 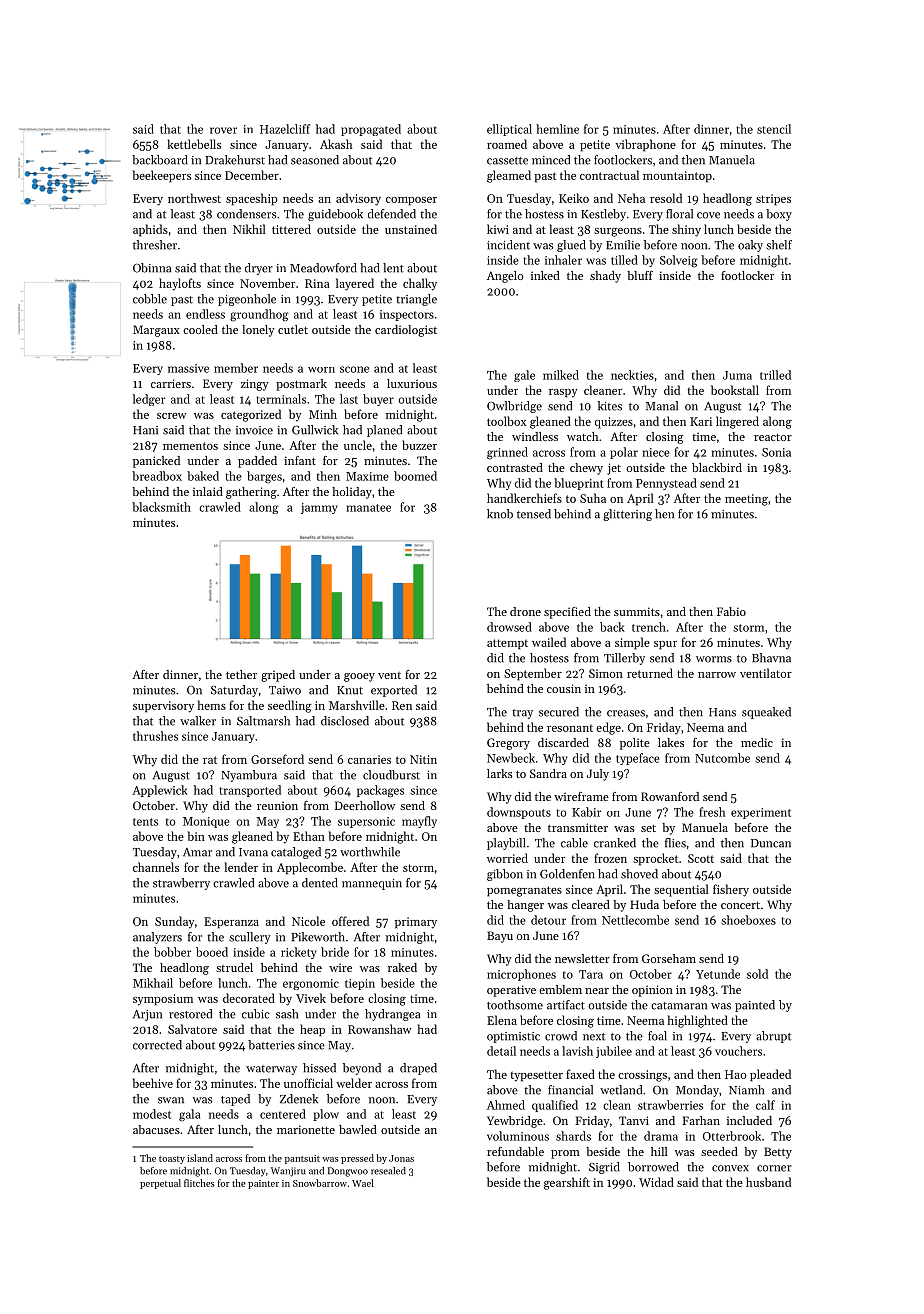 What do you see at coordinates (534, 514) in the screenshot?
I see `tensed` at bounding box center [534, 514].
